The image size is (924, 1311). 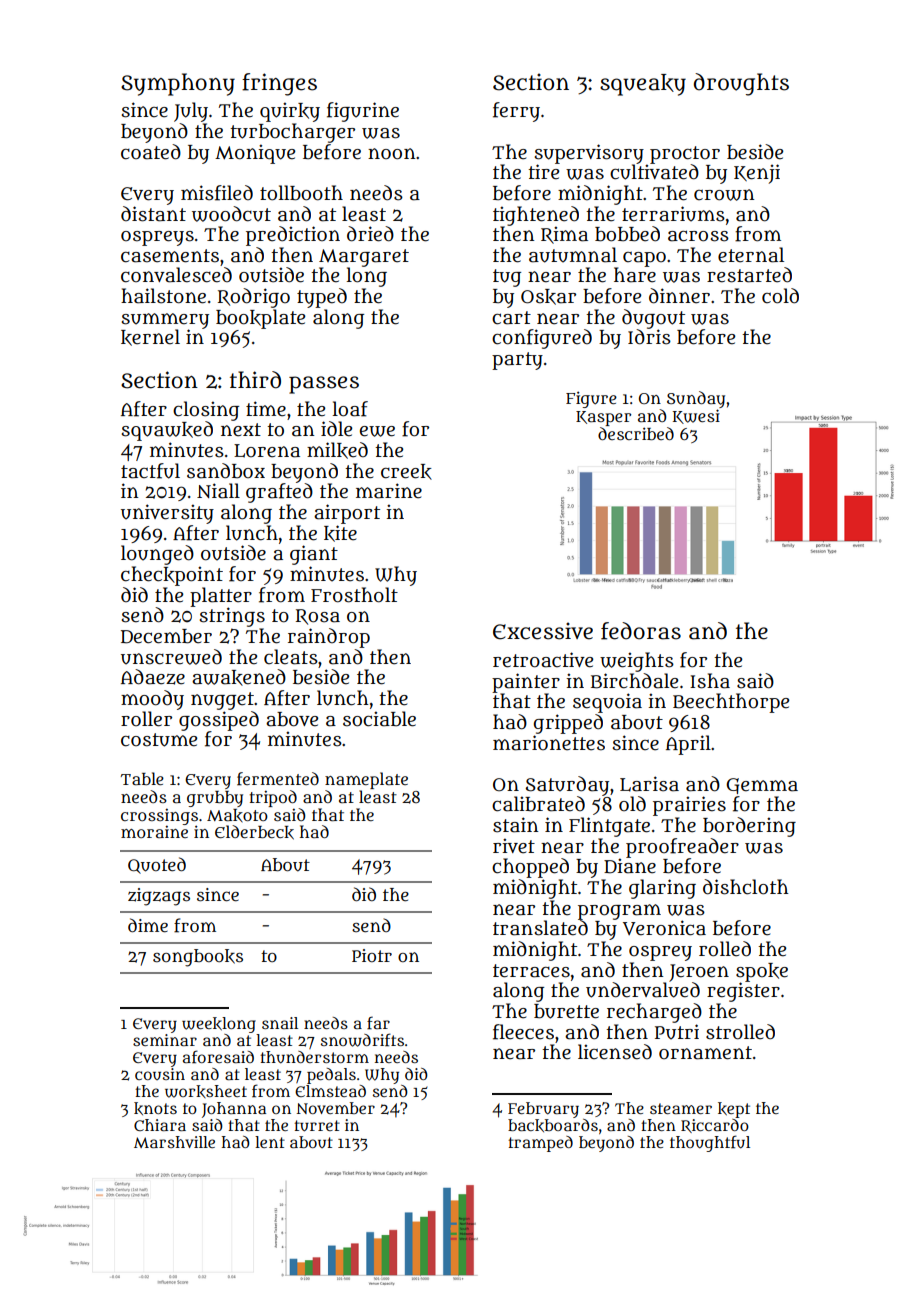 I want to click on Gemma, so click(x=762, y=786).
